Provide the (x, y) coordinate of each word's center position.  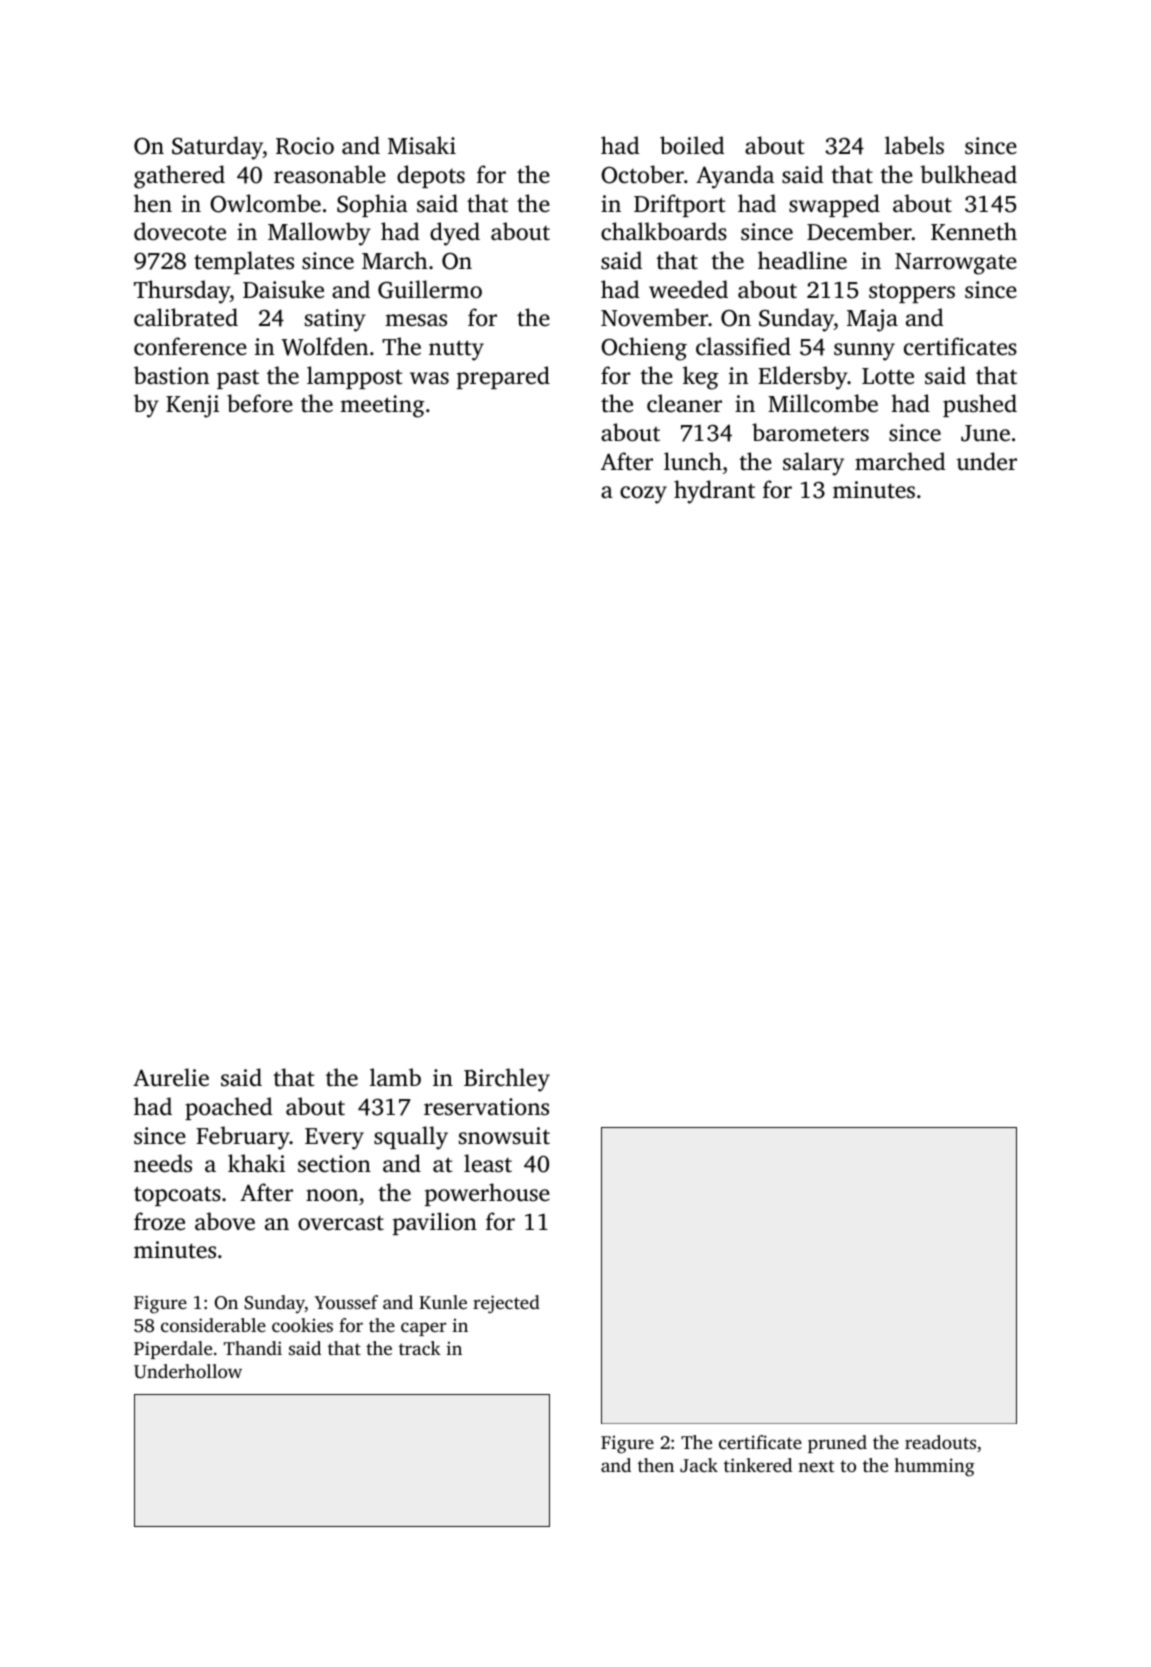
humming (934, 1467)
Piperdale (173, 1350)
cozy (643, 495)
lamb (395, 1077)
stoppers (912, 293)
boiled (692, 145)
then (656, 1465)
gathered (179, 177)
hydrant (714, 492)
